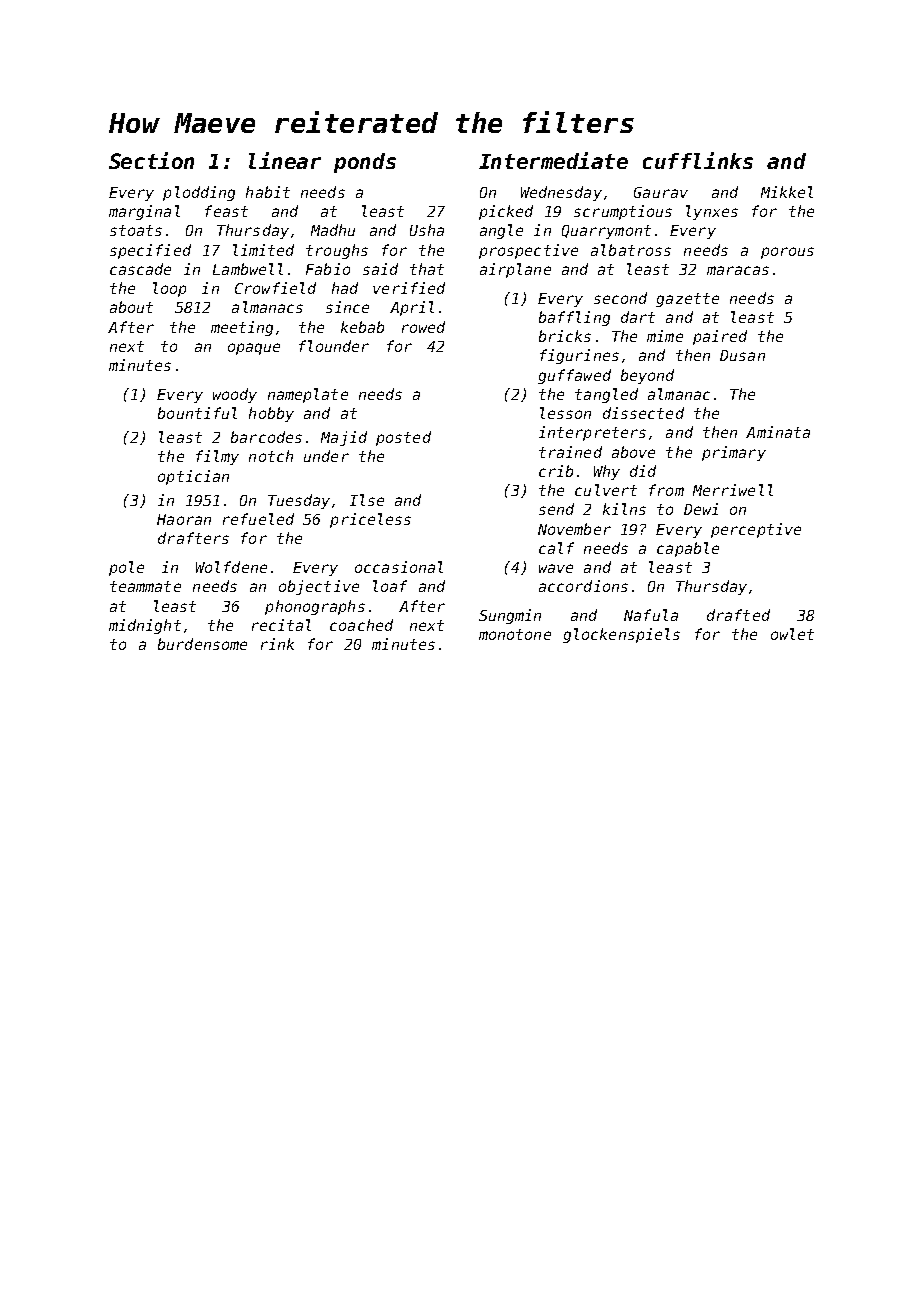  What do you see at coordinates (787, 192) in the image?
I see `Mikkel` at bounding box center [787, 192].
